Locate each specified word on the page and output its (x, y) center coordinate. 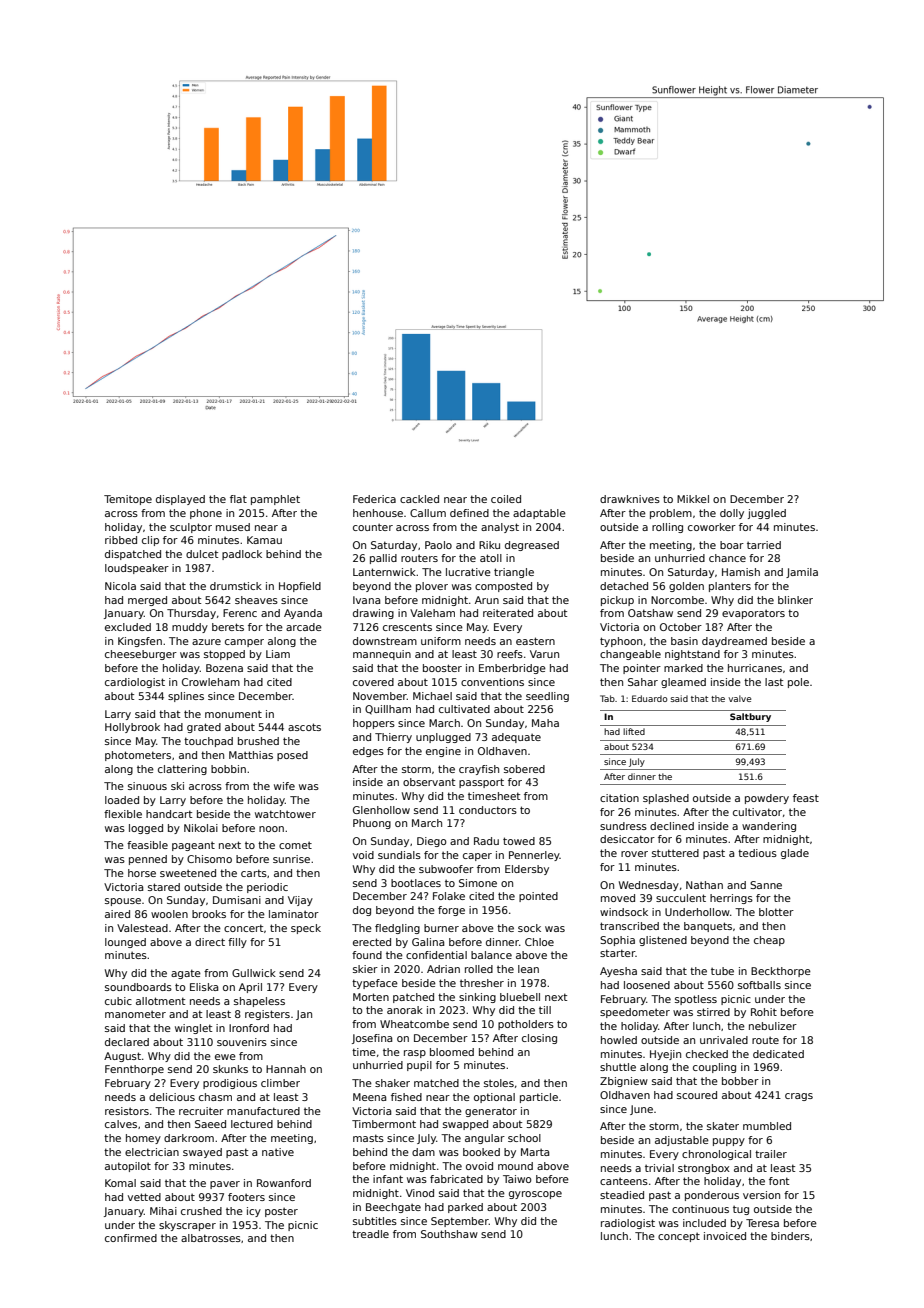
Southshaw (449, 1234)
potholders (526, 1025)
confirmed (131, 1238)
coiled (506, 499)
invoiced (725, 1236)
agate (186, 974)
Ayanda (303, 614)
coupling (714, 1068)
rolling (667, 528)
